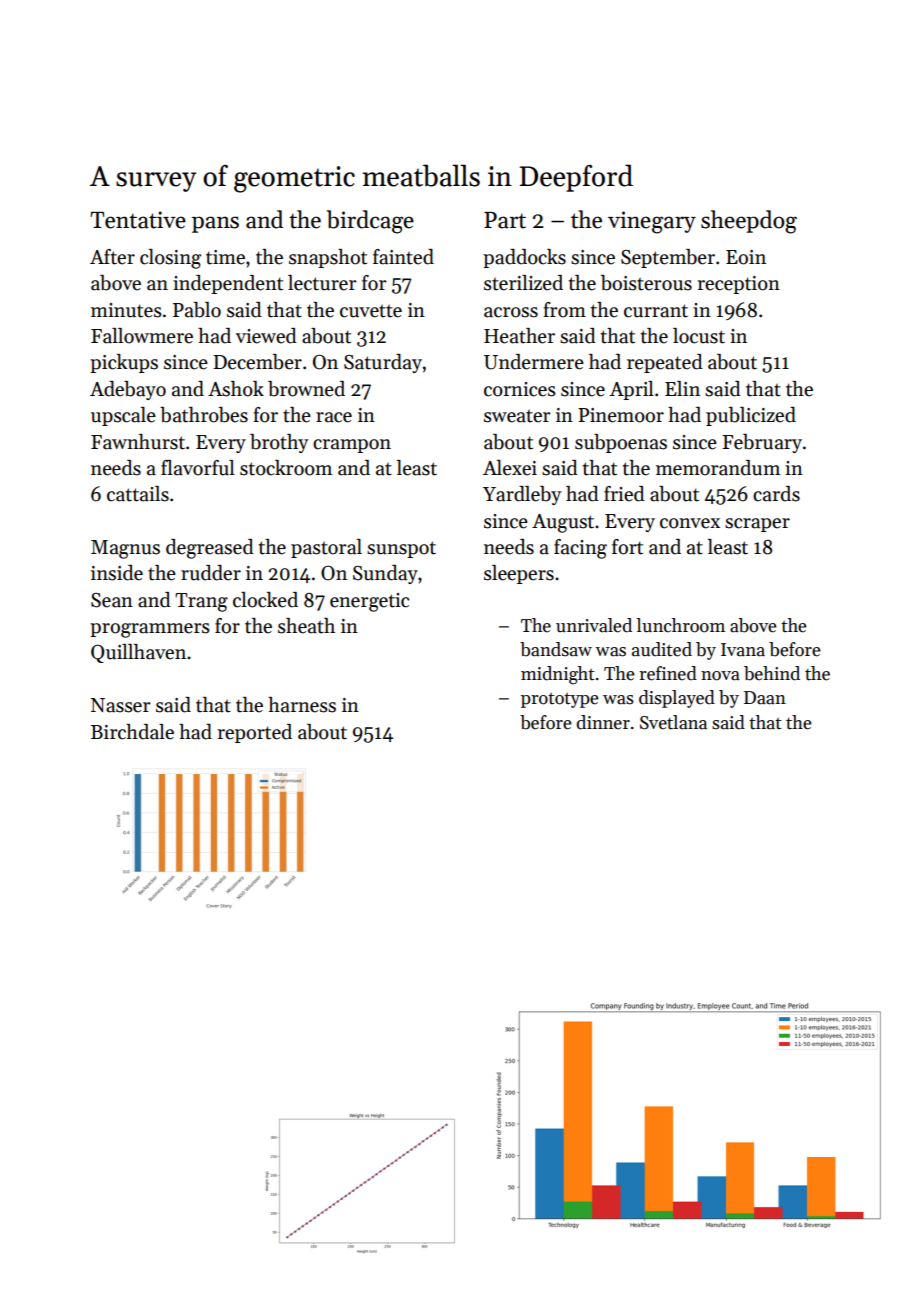  I want to click on reception, so click(739, 285).
